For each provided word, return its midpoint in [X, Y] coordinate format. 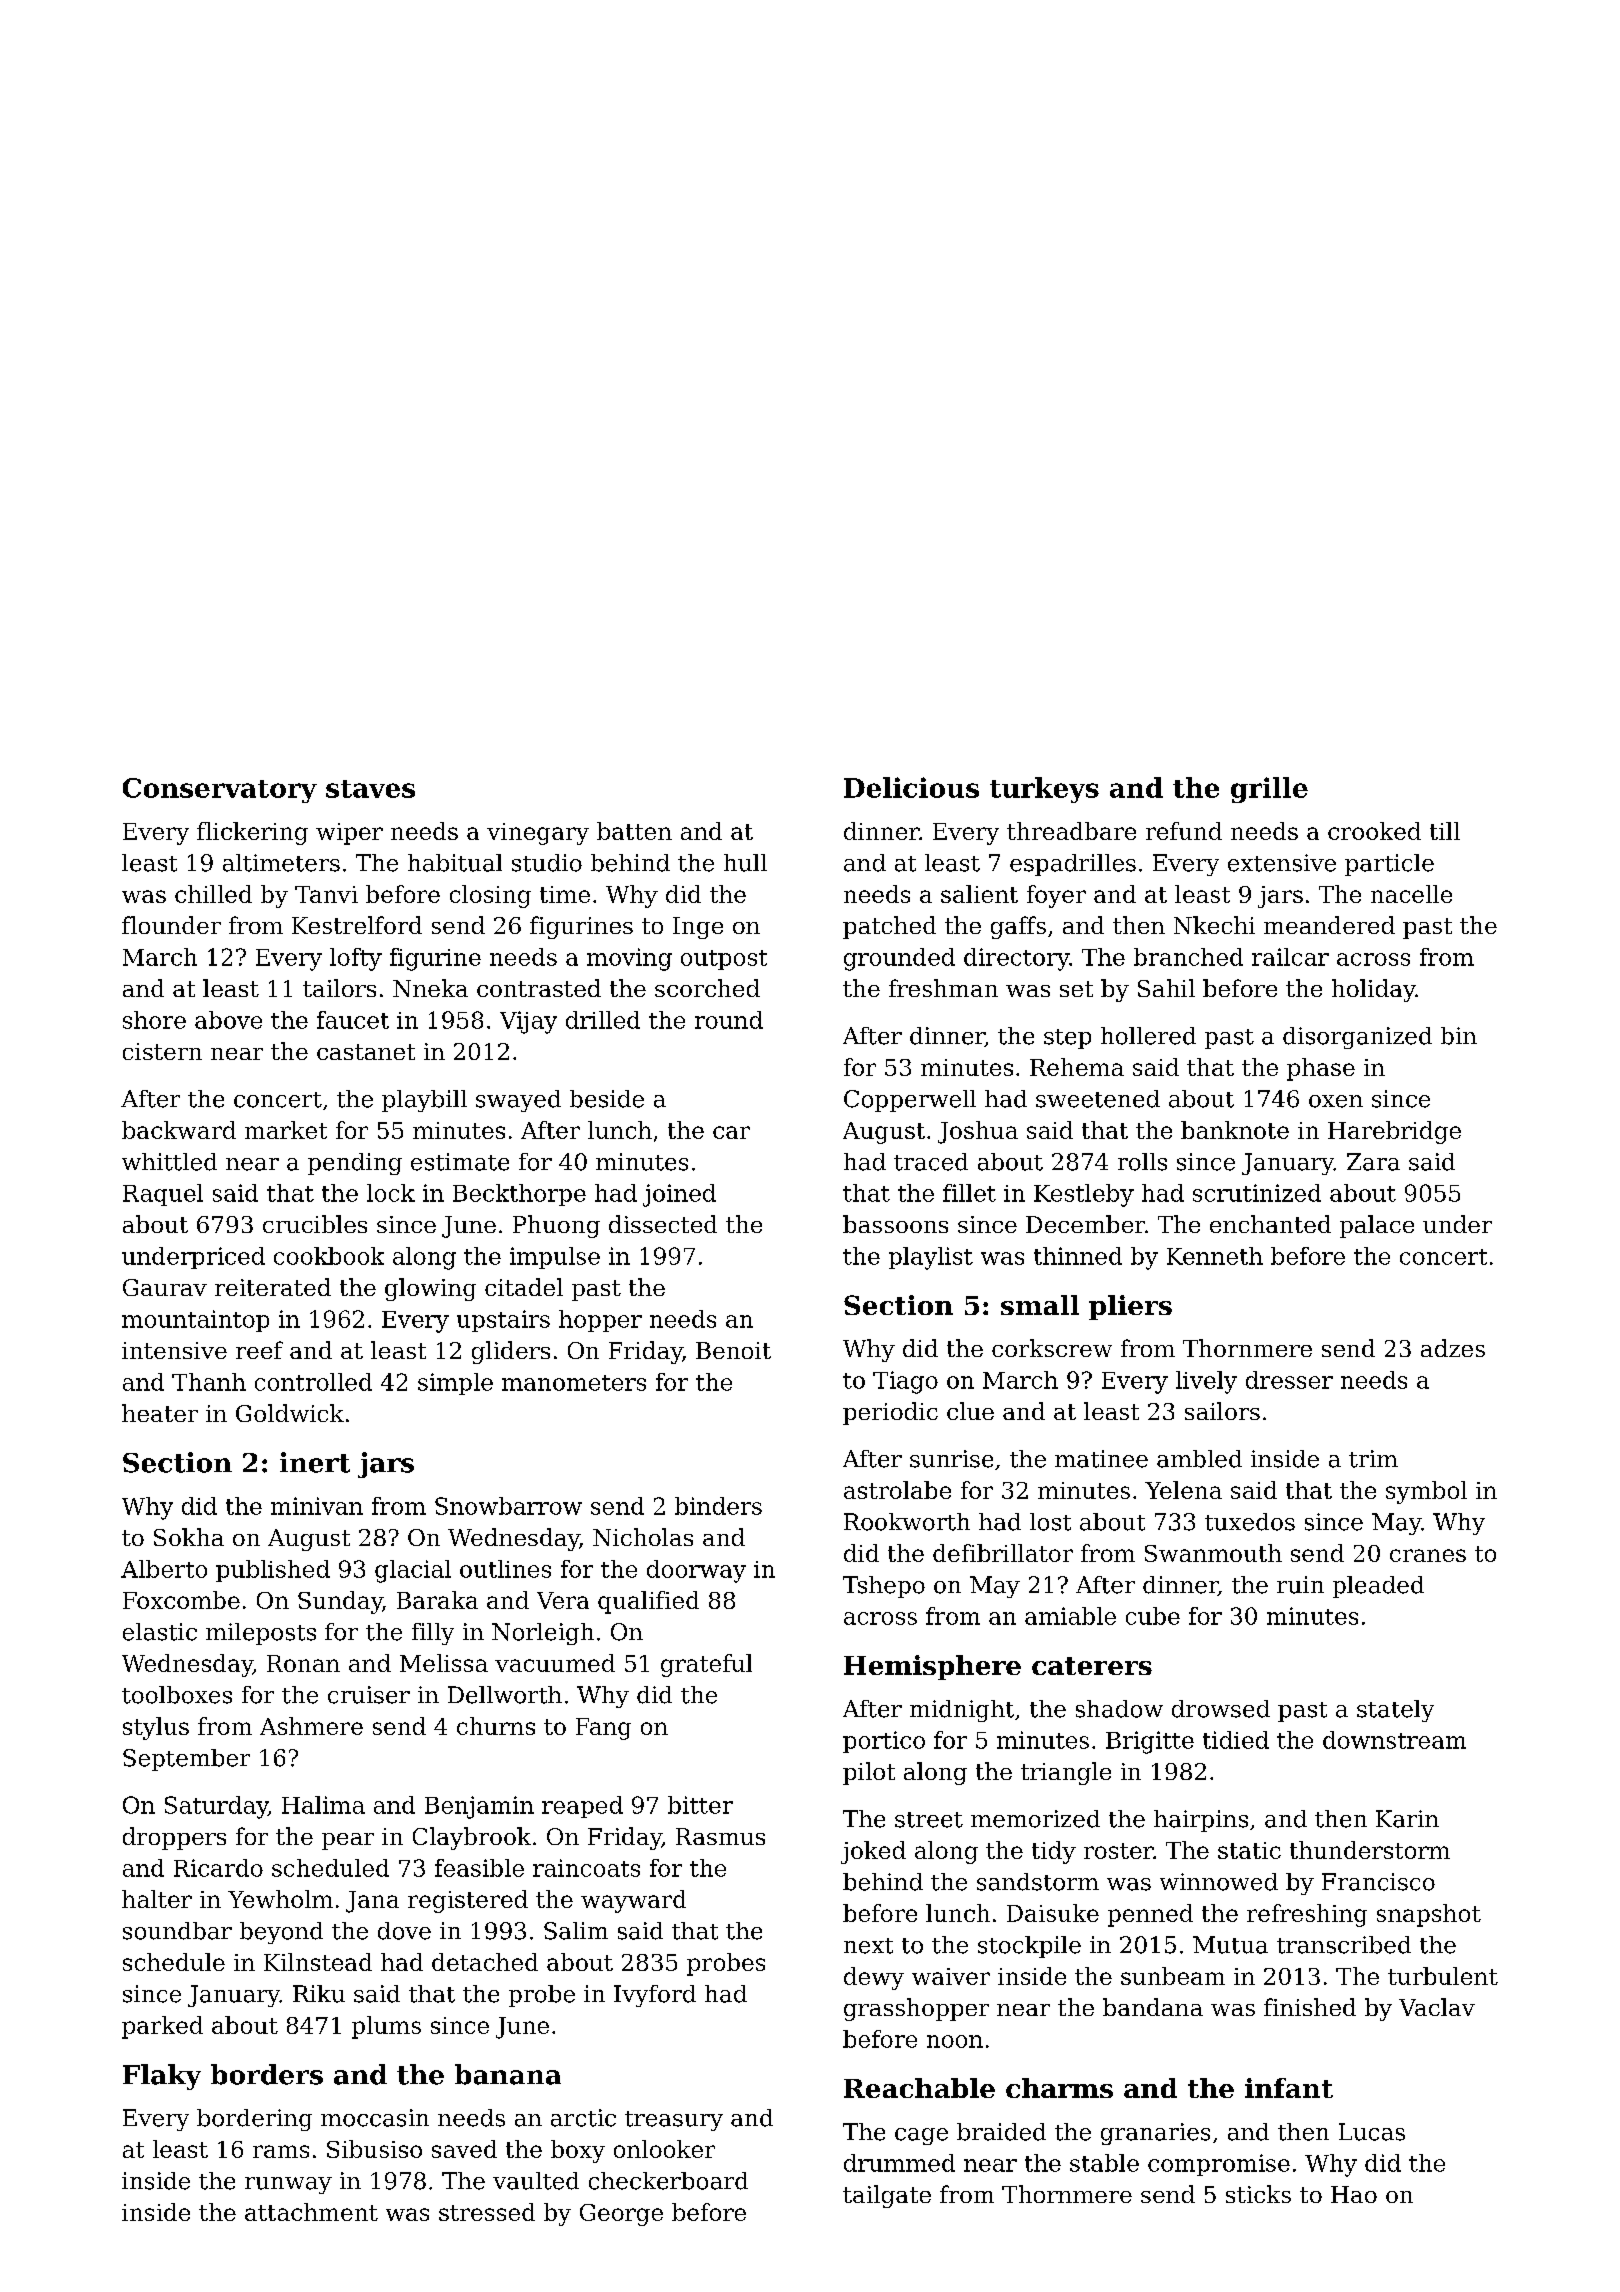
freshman [943, 988]
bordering [254, 2120]
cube [1153, 1616]
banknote [1235, 1130]
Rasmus [720, 1836]
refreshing [1307, 1915]
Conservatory [220, 790]
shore [154, 1020]
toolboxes [177, 1695]
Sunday [340, 1602]
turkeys [1044, 790]
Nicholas [643, 1537]
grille [1269, 790]
